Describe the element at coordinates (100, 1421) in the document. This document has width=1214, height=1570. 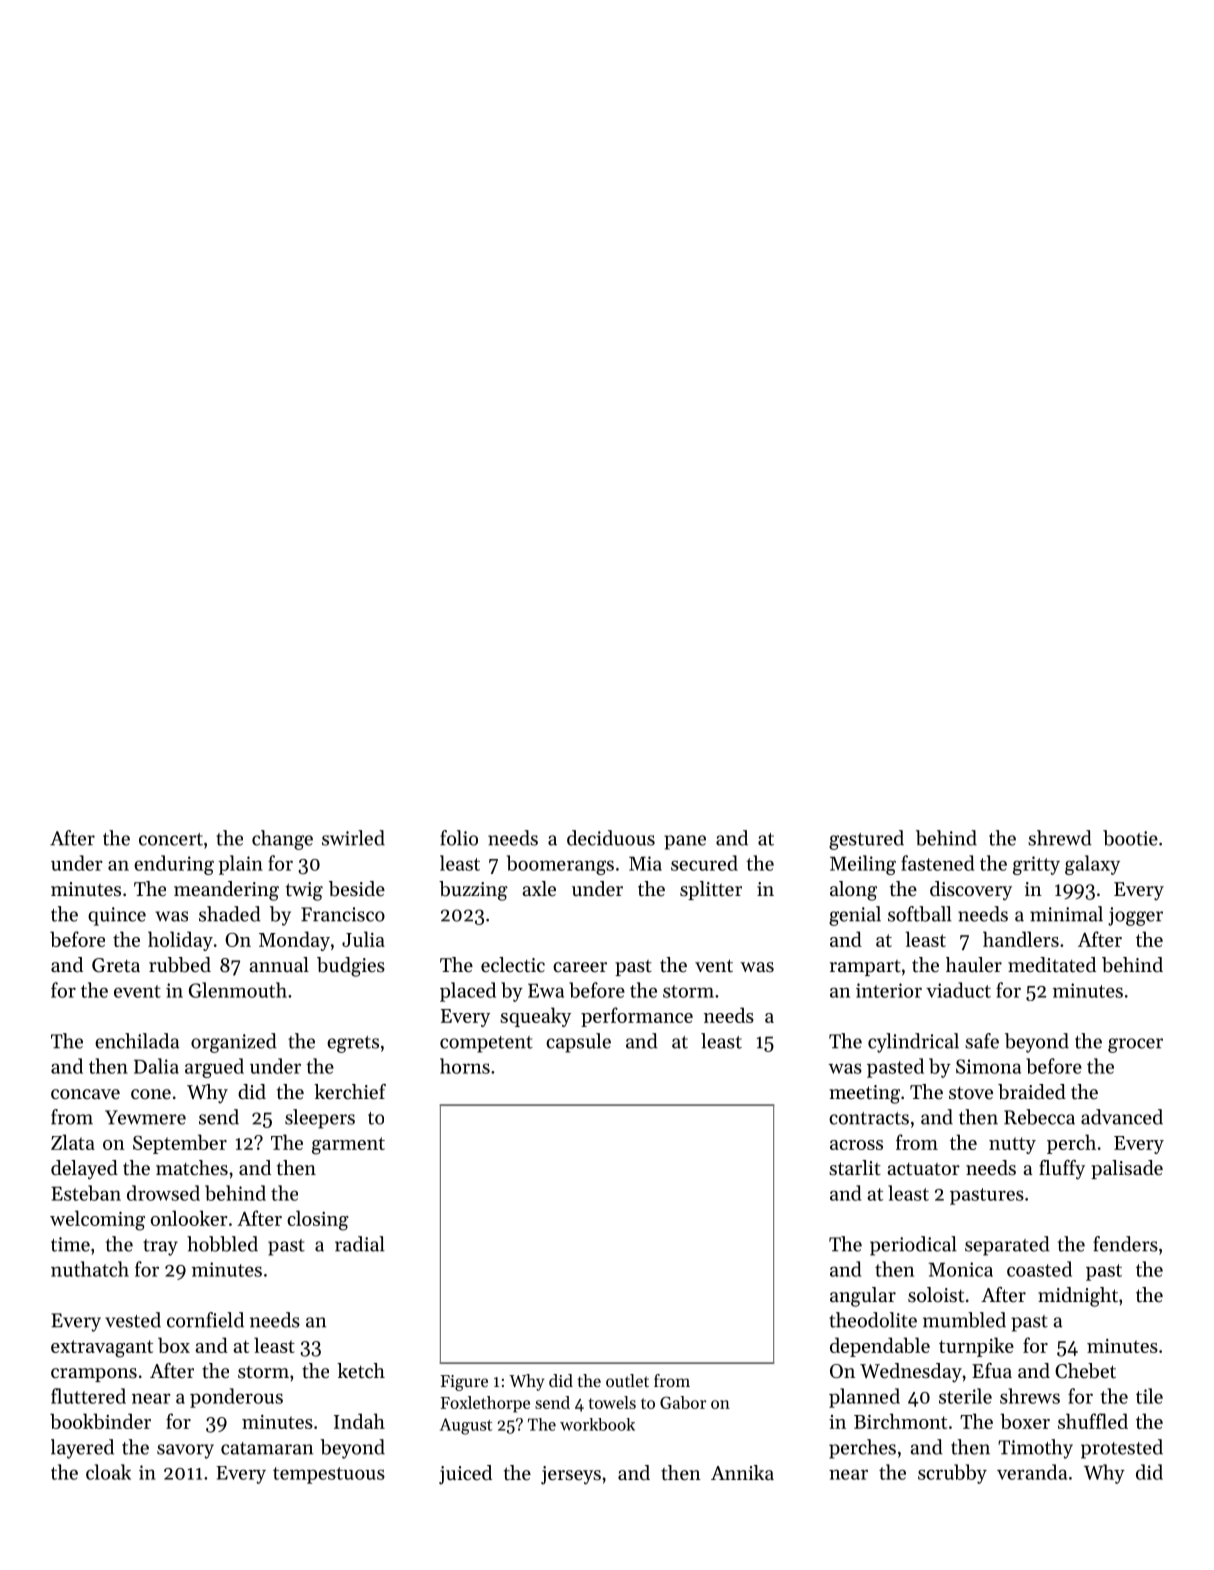
I see `bookbinder` at that location.
